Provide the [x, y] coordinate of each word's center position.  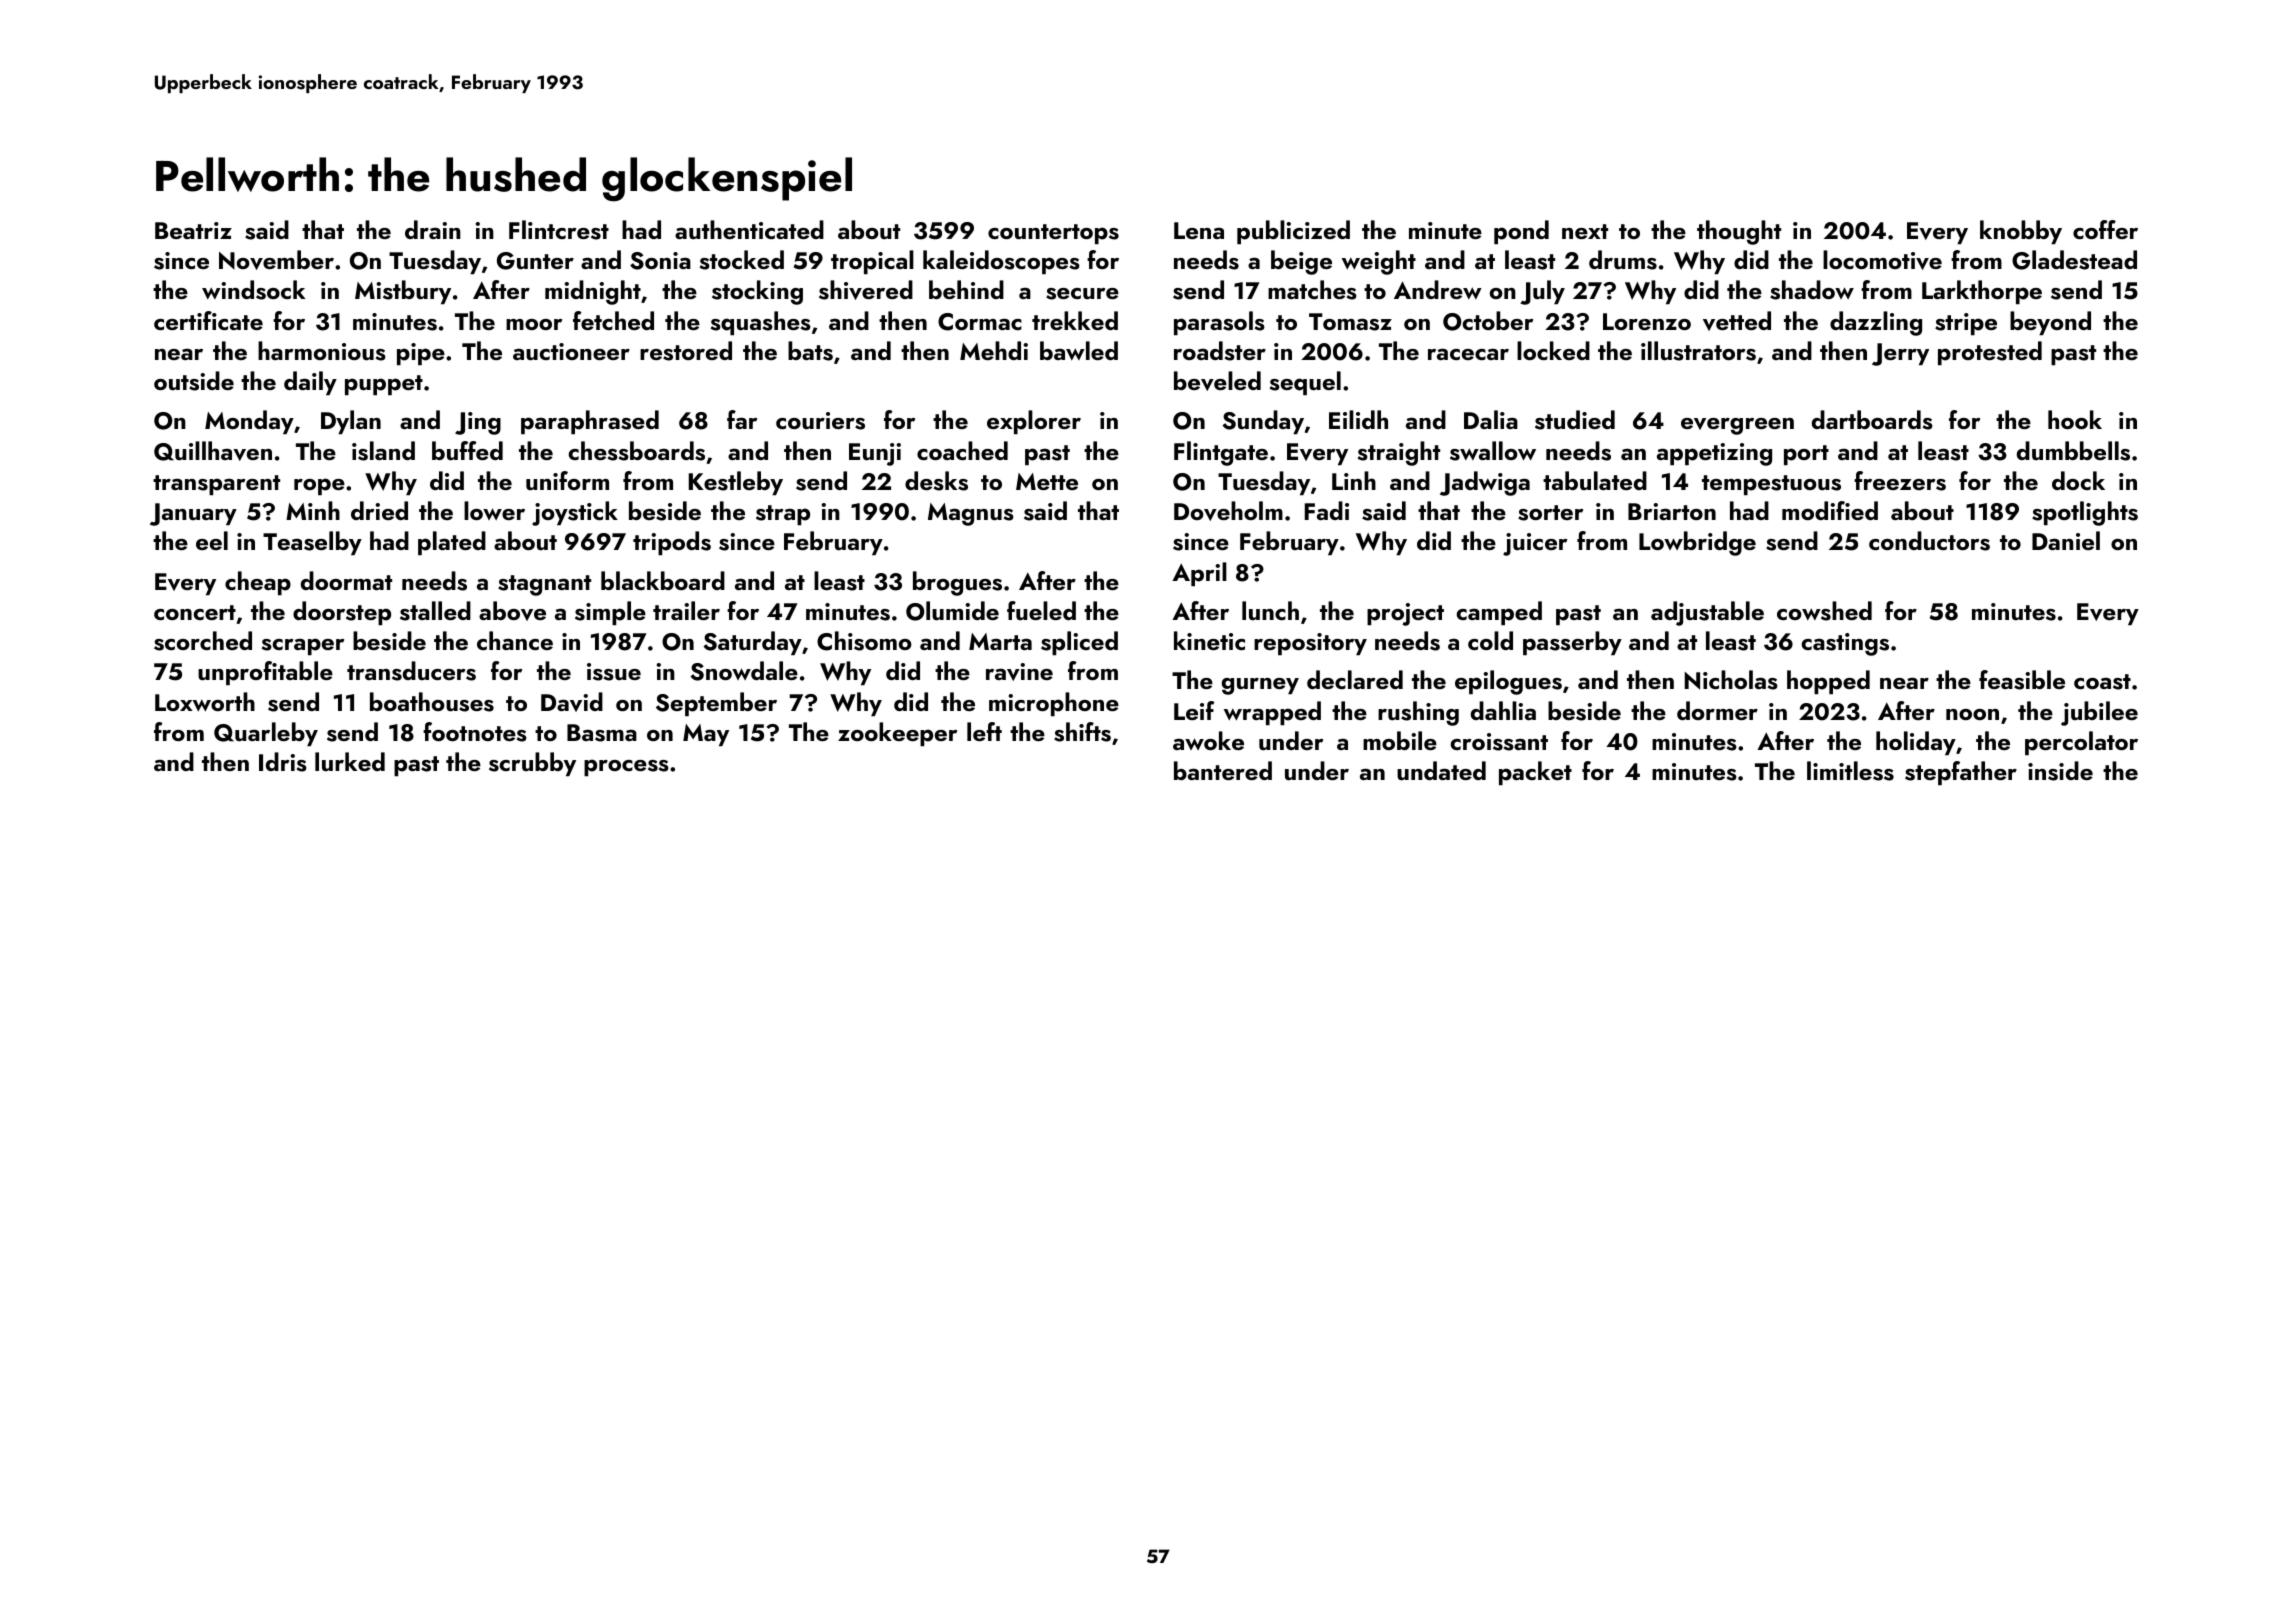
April [1199, 574]
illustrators [1698, 351]
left [984, 731]
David [572, 702]
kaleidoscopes [1001, 262]
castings [1845, 644]
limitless [1850, 771]
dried [379, 510]
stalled [435, 611]
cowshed [1824, 611]
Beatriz [193, 230]
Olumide [952, 611]
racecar [1468, 354]
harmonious [322, 351]
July [1542, 292]
